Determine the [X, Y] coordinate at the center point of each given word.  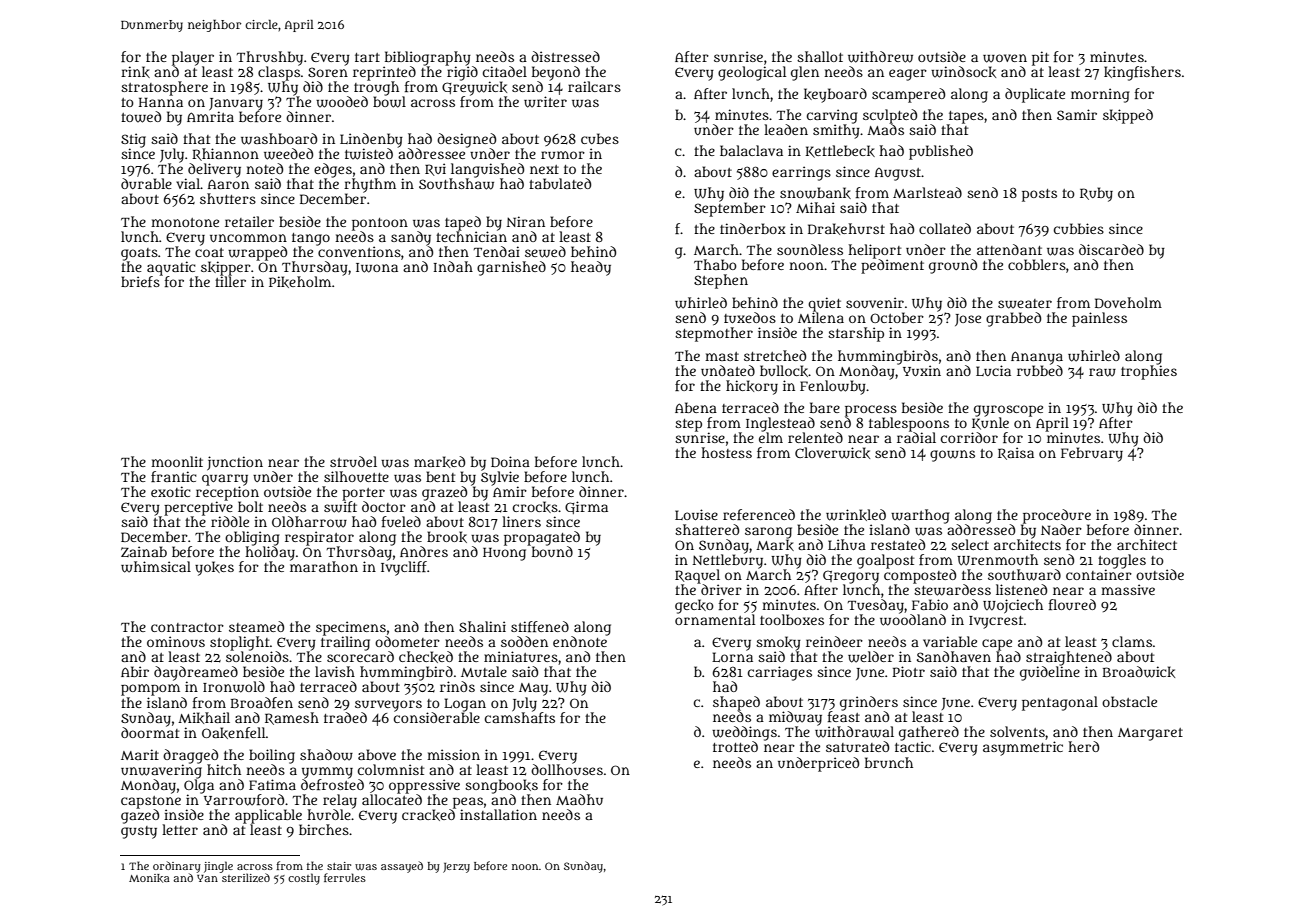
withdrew [880, 57]
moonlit [177, 461]
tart [367, 57]
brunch [889, 762]
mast [722, 356]
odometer [407, 641]
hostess [726, 452]
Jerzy [456, 868]
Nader [1061, 529]
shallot [820, 56]
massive [1128, 589]
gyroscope [1008, 411]
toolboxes [792, 619]
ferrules [345, 877]
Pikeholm [300, 282]
